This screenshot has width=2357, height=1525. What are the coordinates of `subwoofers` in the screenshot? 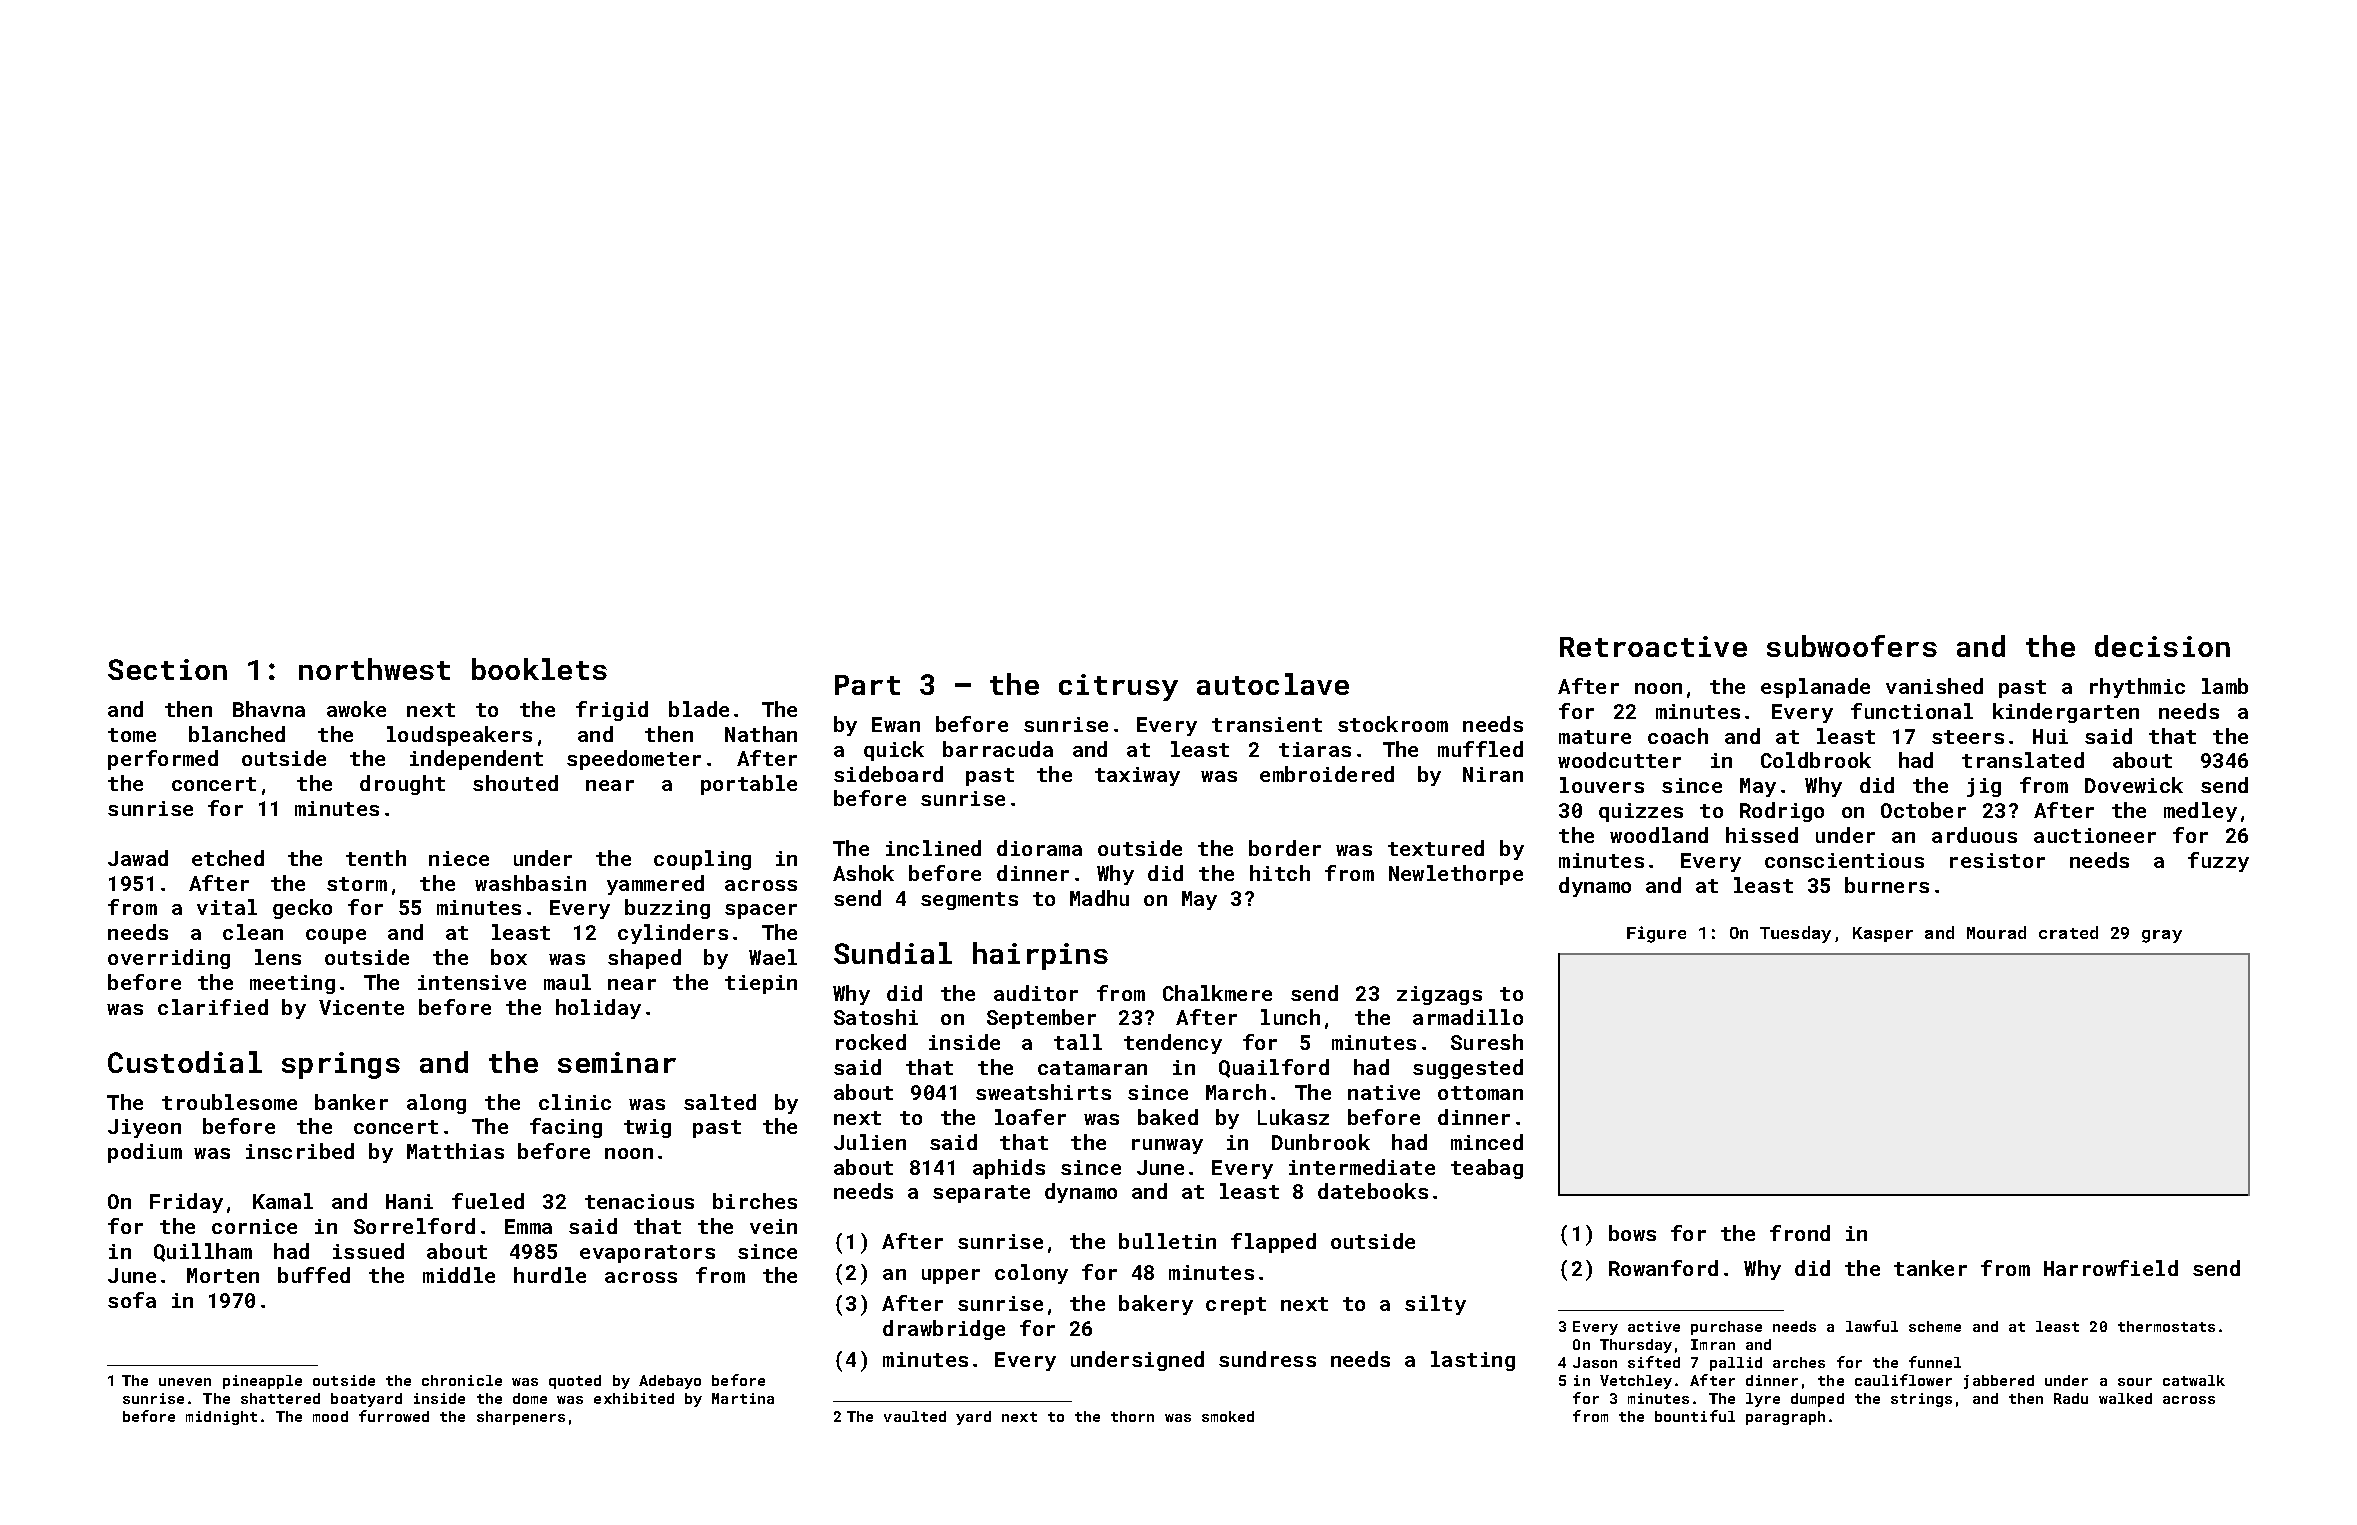 It's located at (1852, 646).
